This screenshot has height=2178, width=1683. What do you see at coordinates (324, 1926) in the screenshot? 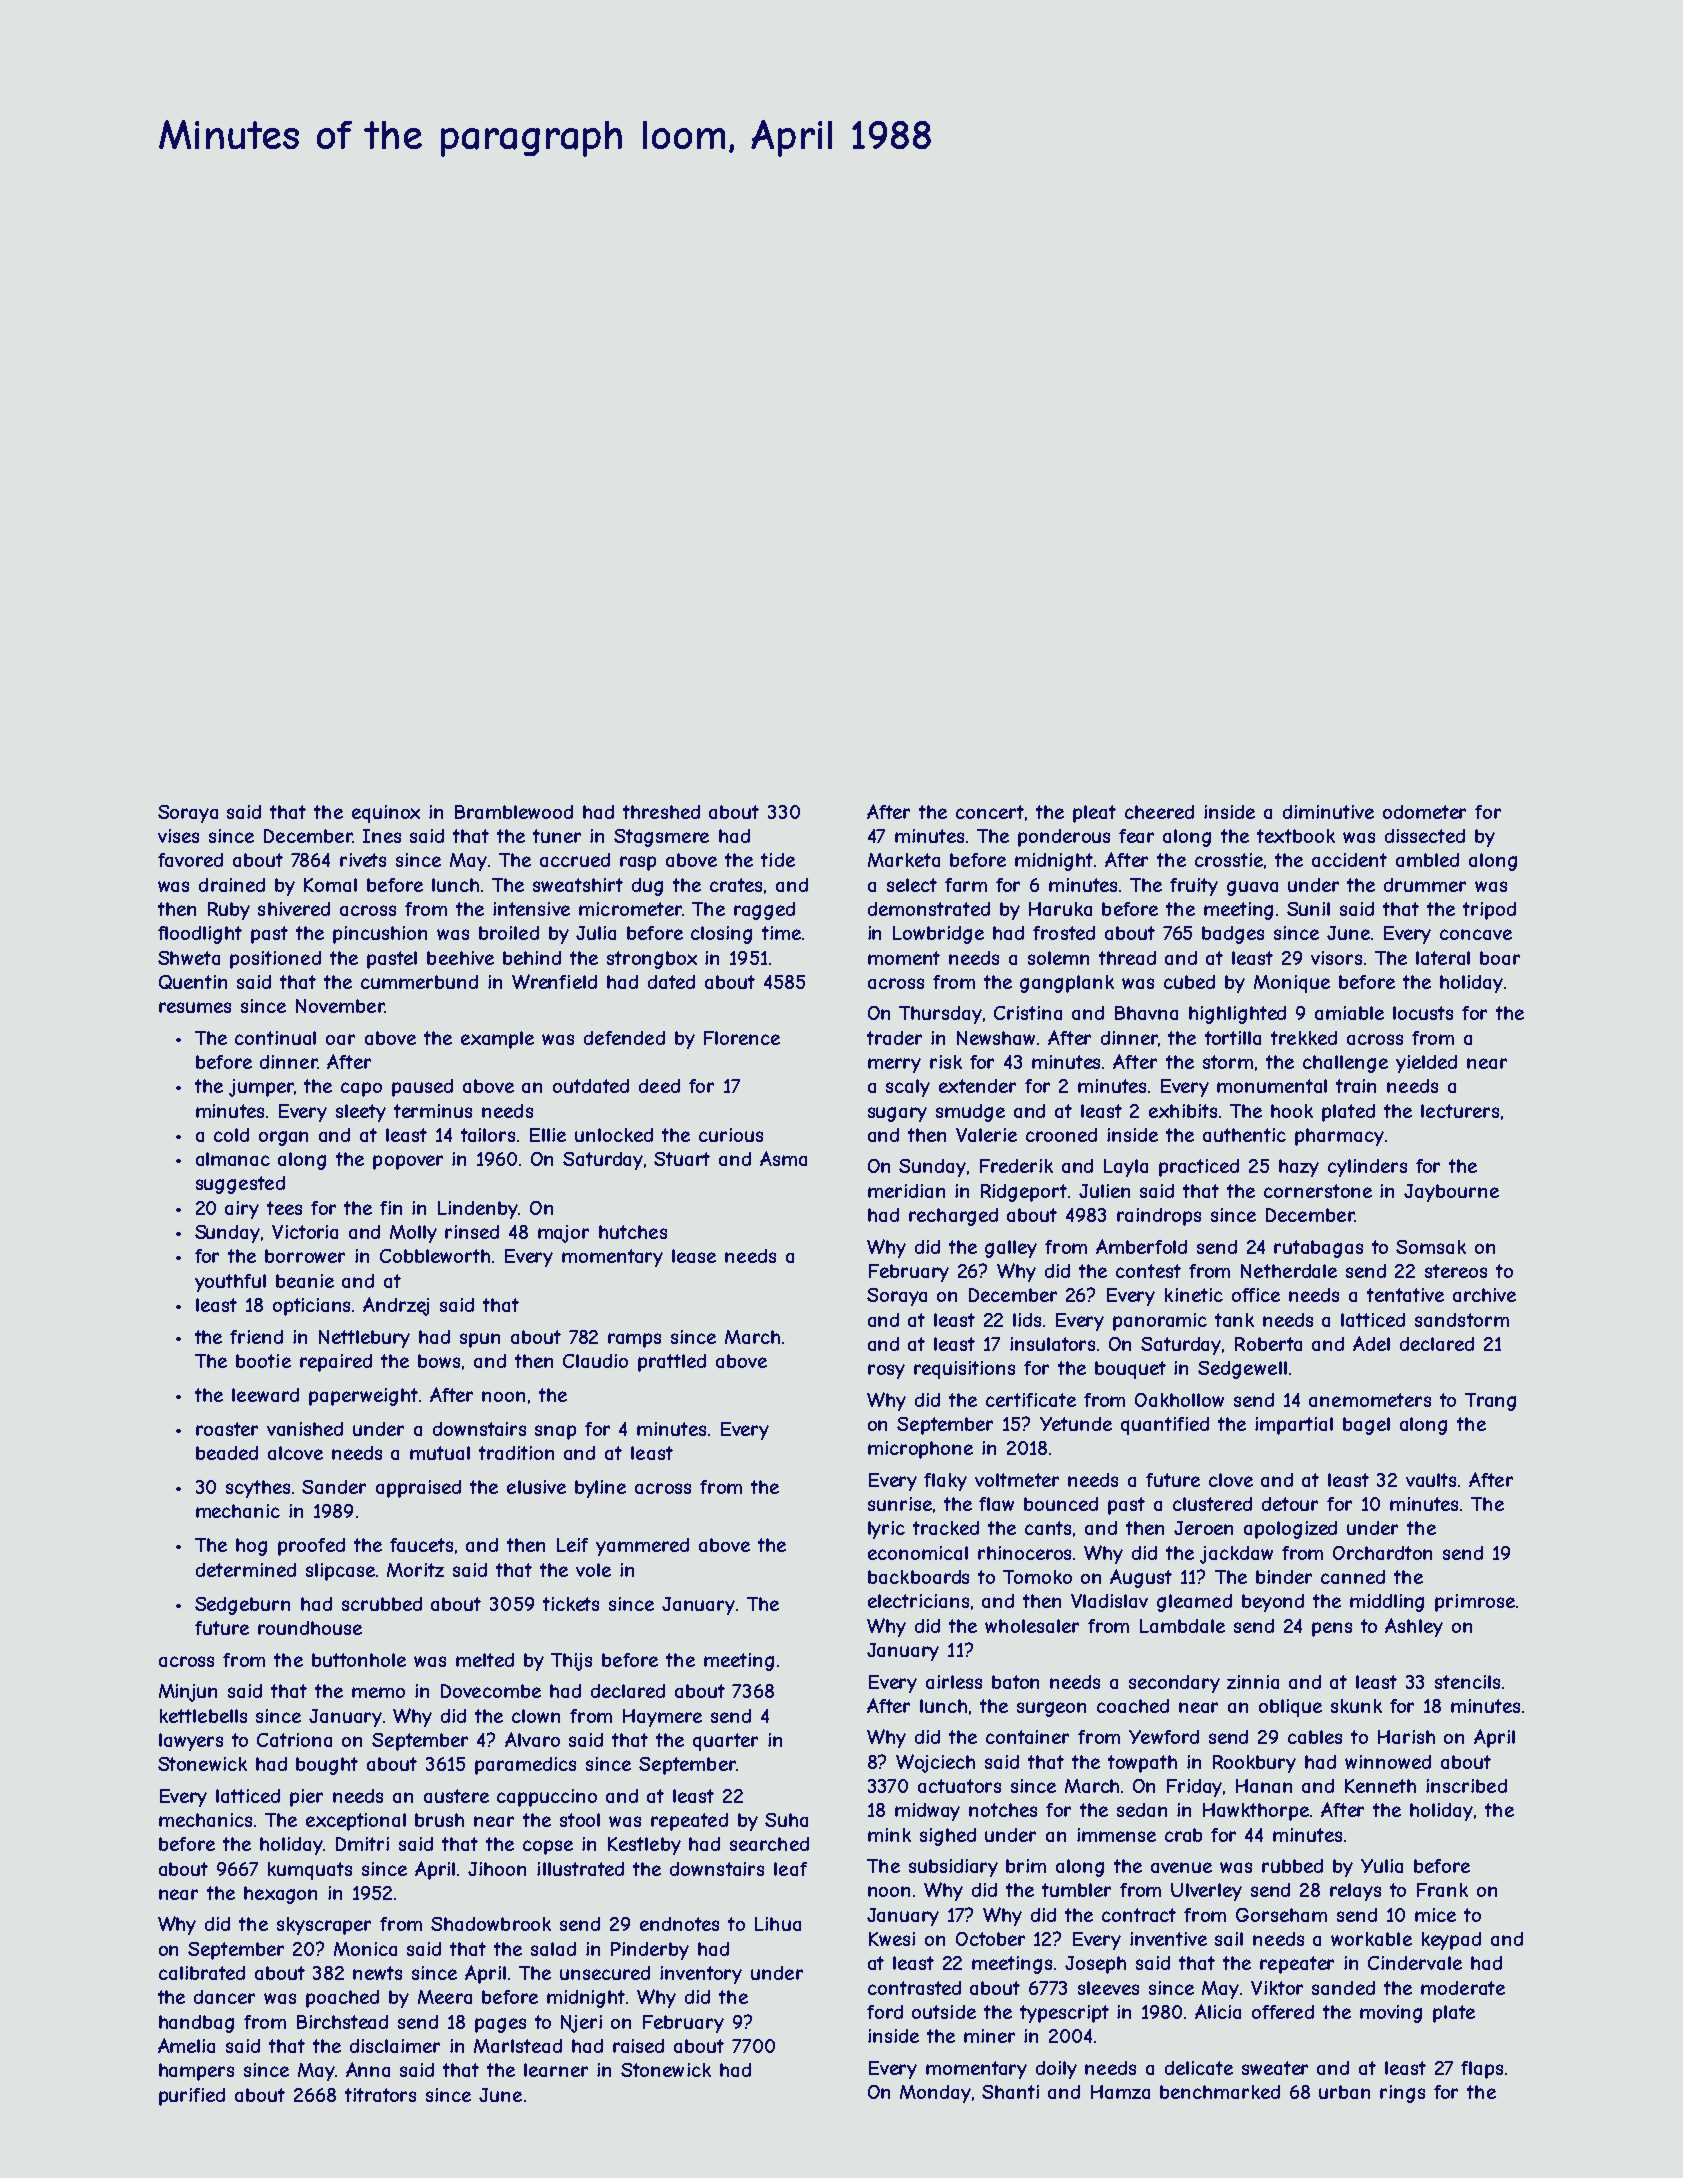
I see `skyscraper` at bounding box center [324, 1926].
